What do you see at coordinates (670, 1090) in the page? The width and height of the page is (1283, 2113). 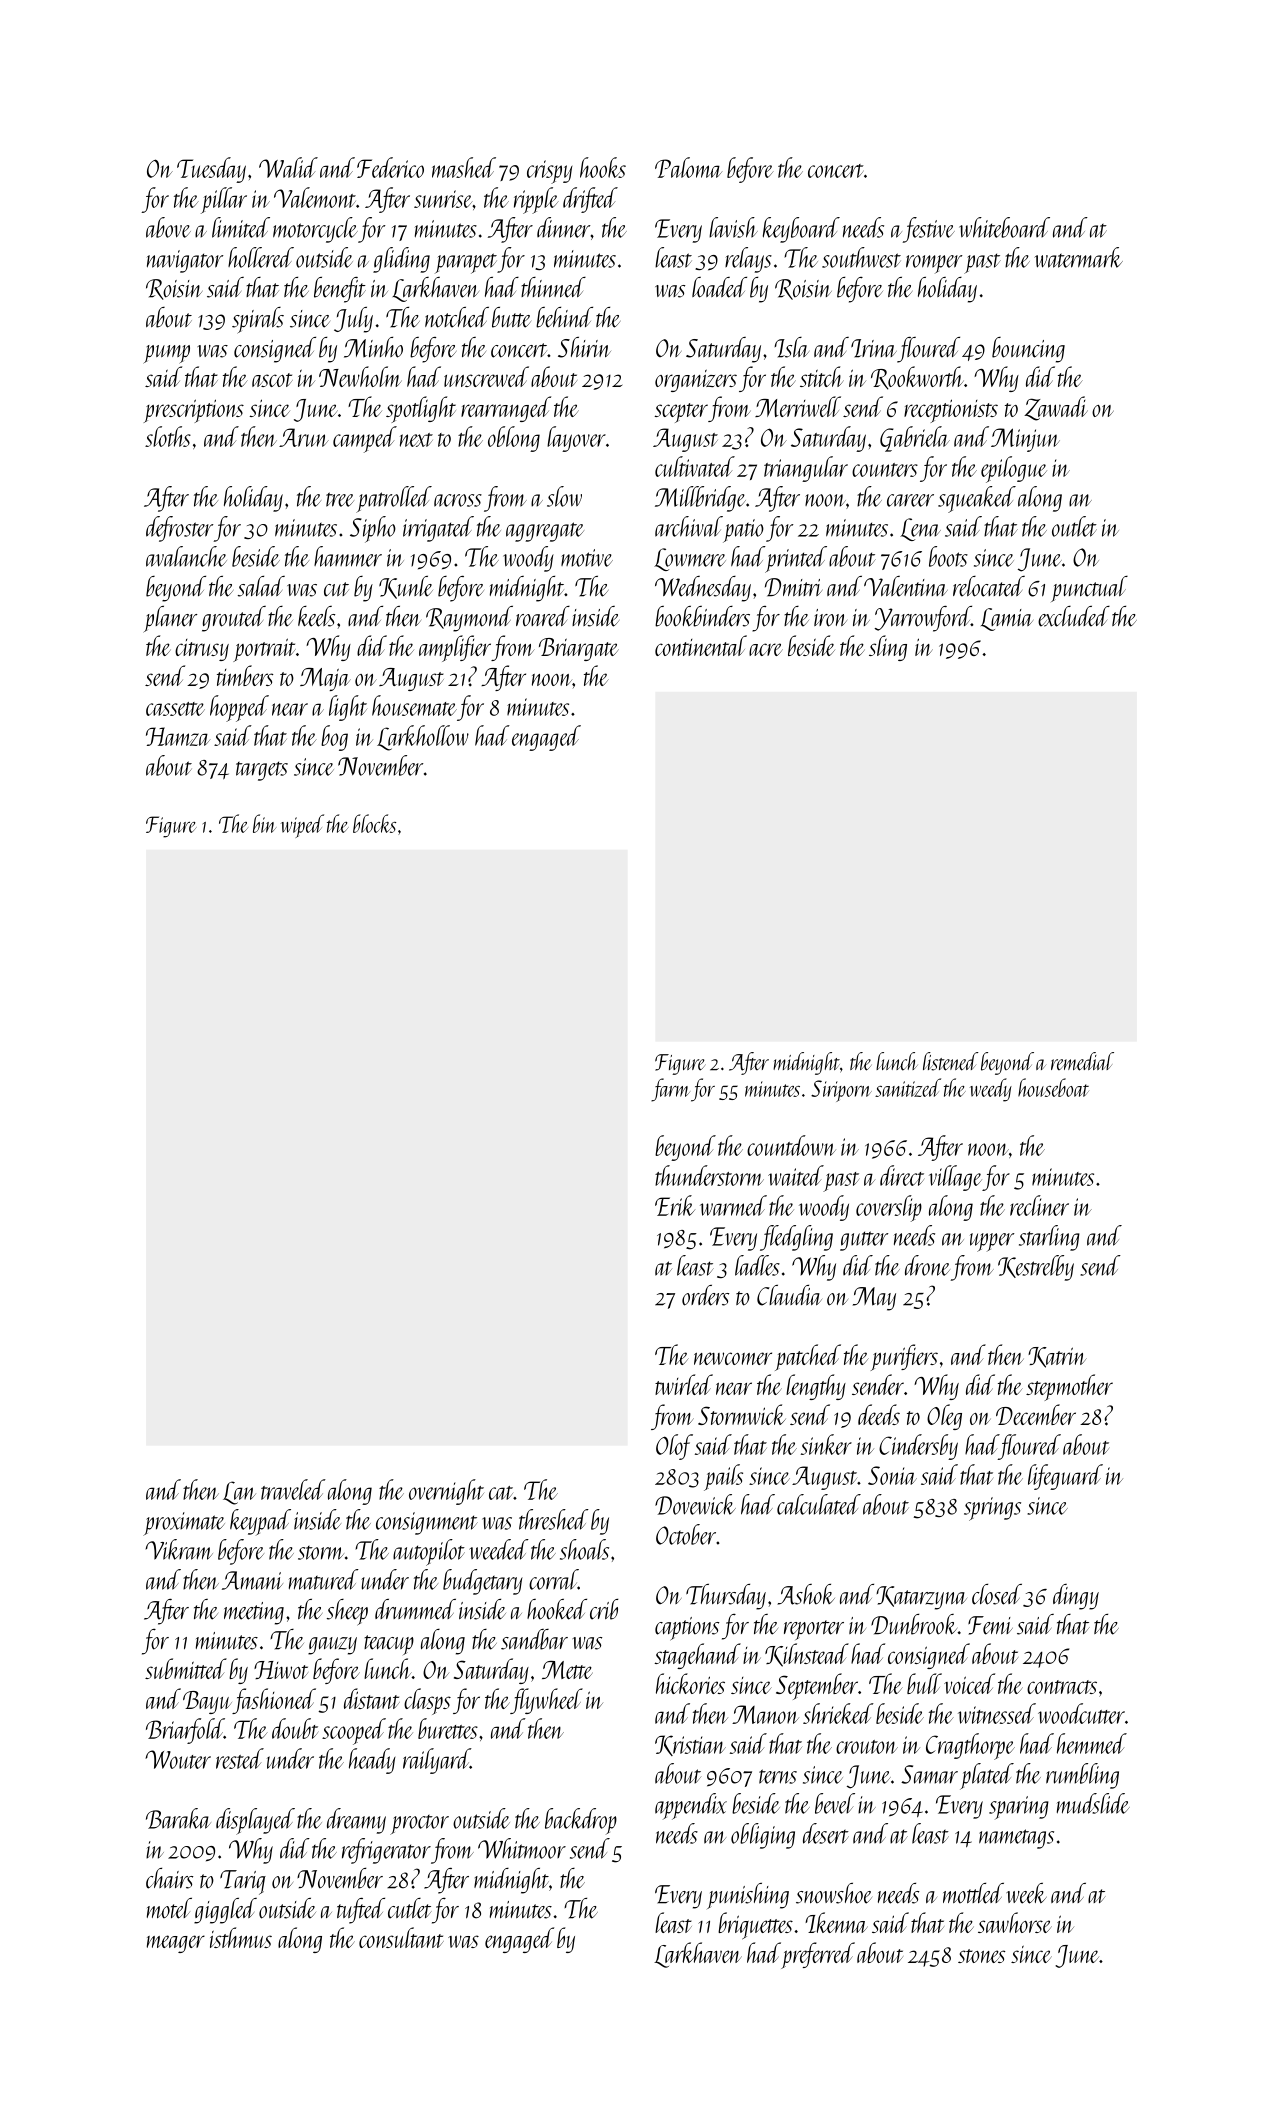 I see `farm` at bounding box center [670, 1090].
